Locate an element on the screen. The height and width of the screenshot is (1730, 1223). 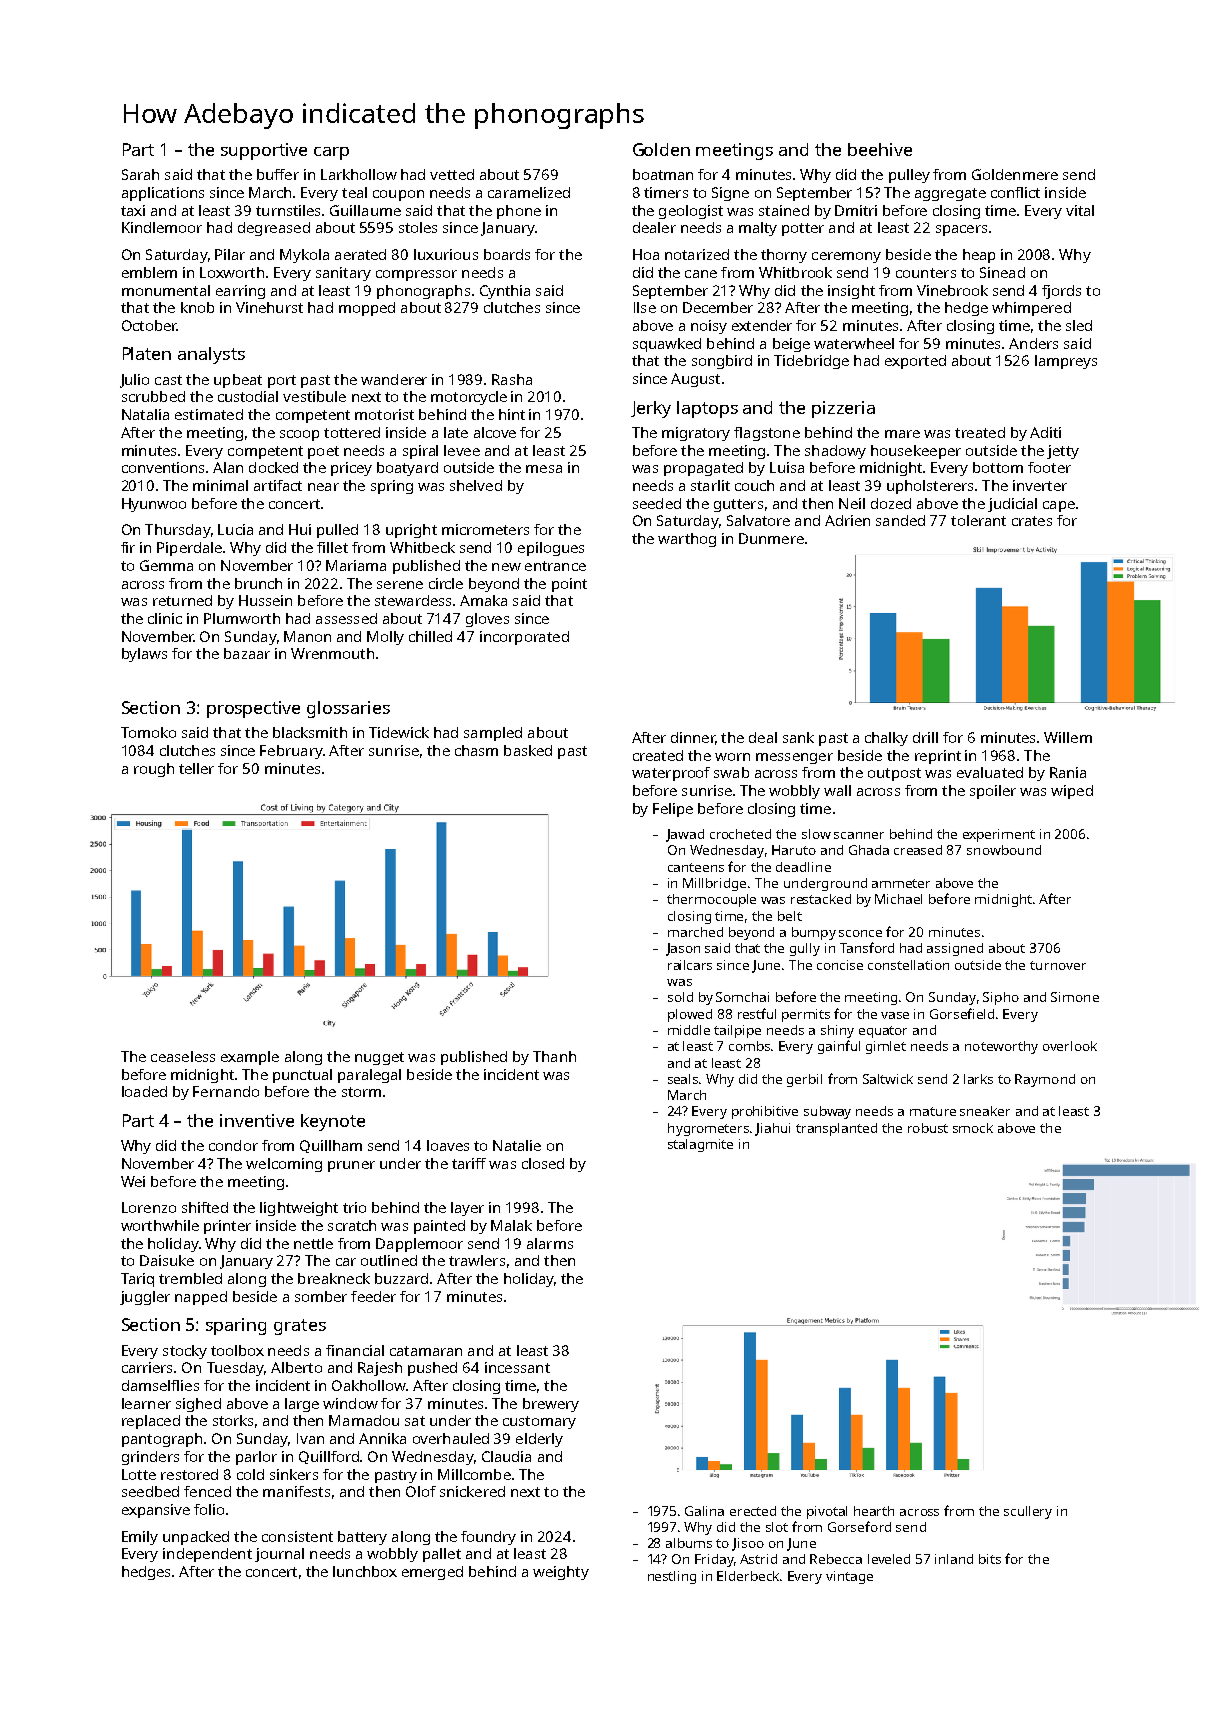
crates is located at coordinates (1032, 521).
